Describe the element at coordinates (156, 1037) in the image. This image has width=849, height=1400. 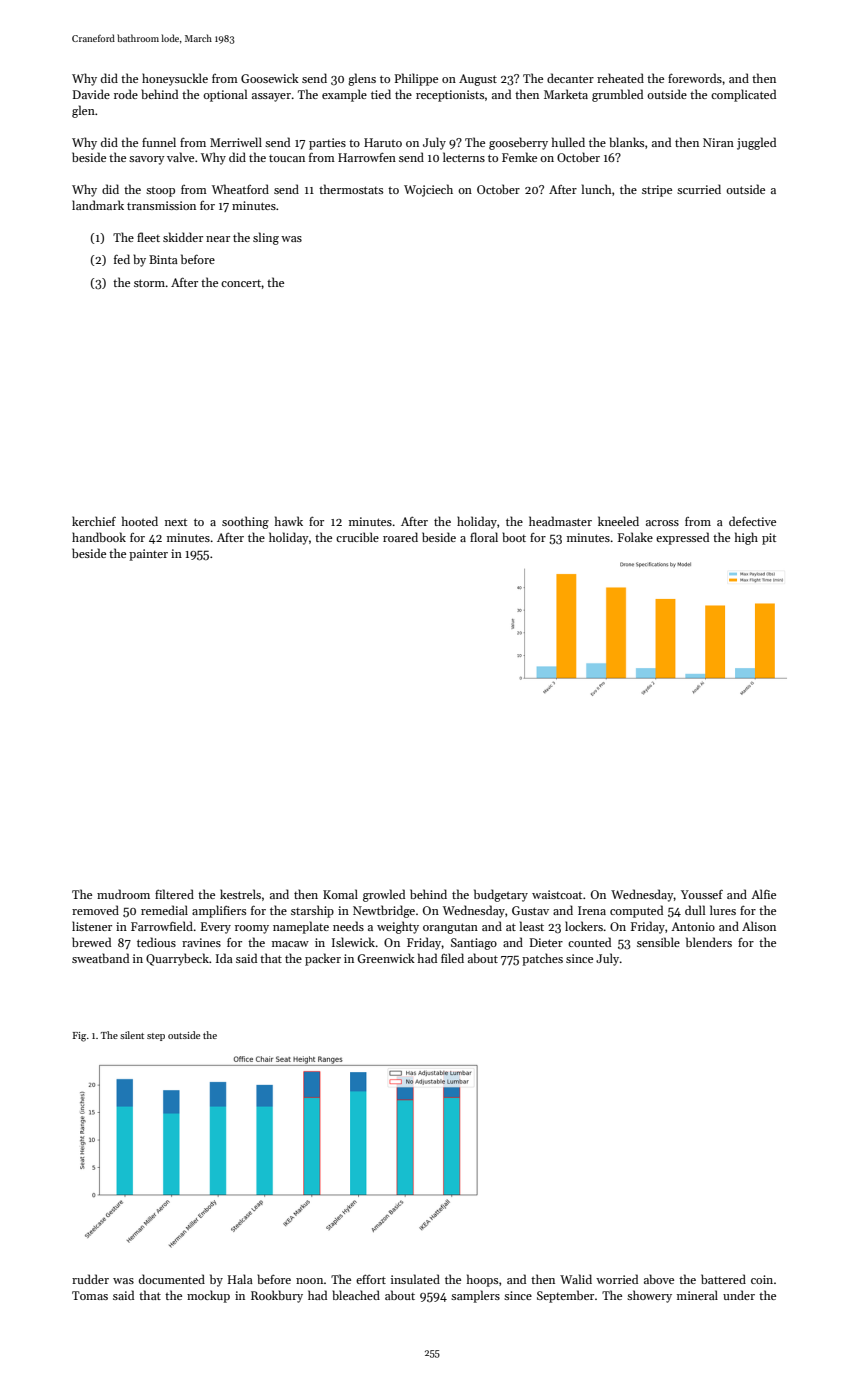
I see `step` at that location.
